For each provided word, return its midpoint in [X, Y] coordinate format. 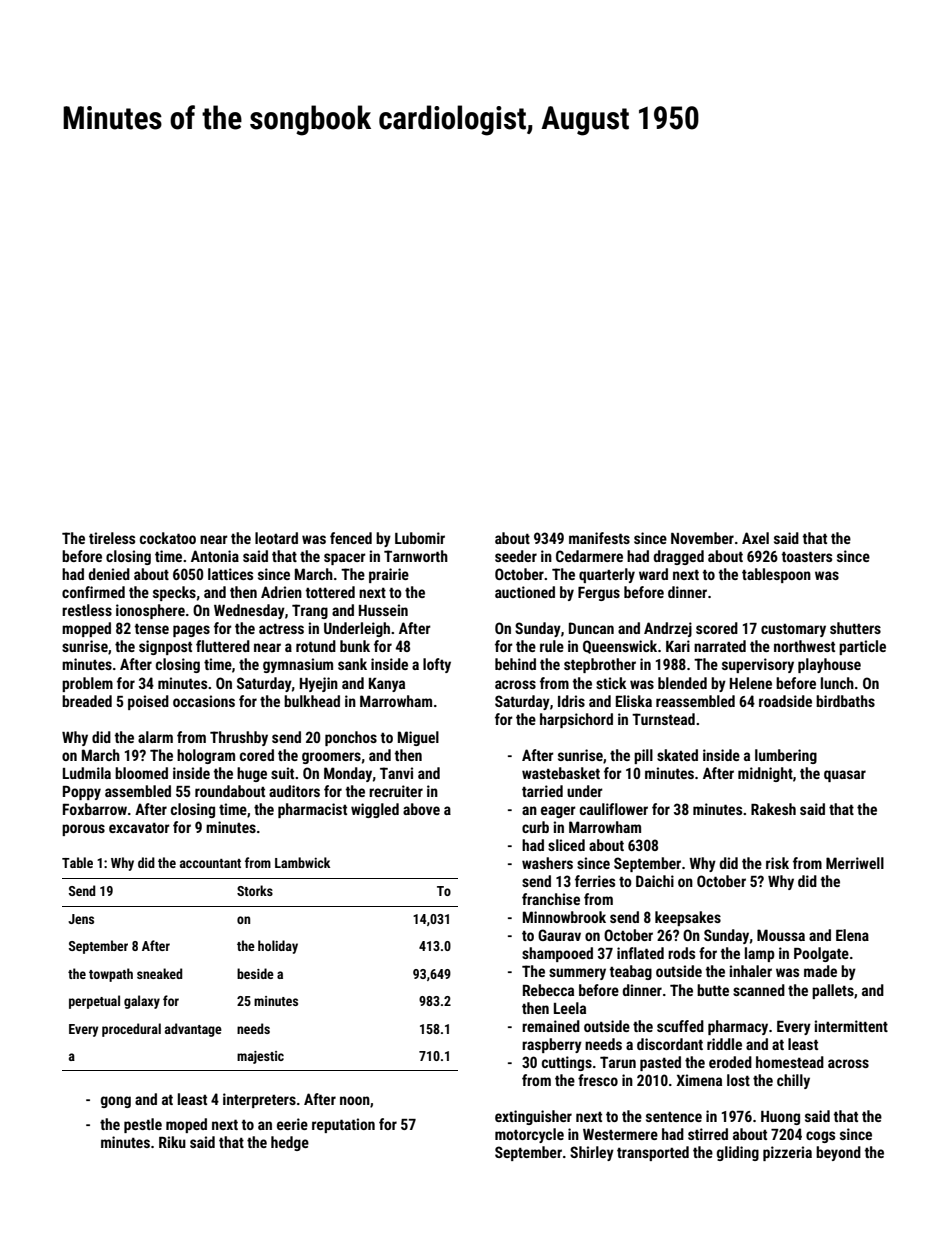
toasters [807, 557]
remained [551, 1026]
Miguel [418, 738]
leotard [276, 538]
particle [862, 647]
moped [186, 1125]
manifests [599, 538]
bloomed [141, 773]
